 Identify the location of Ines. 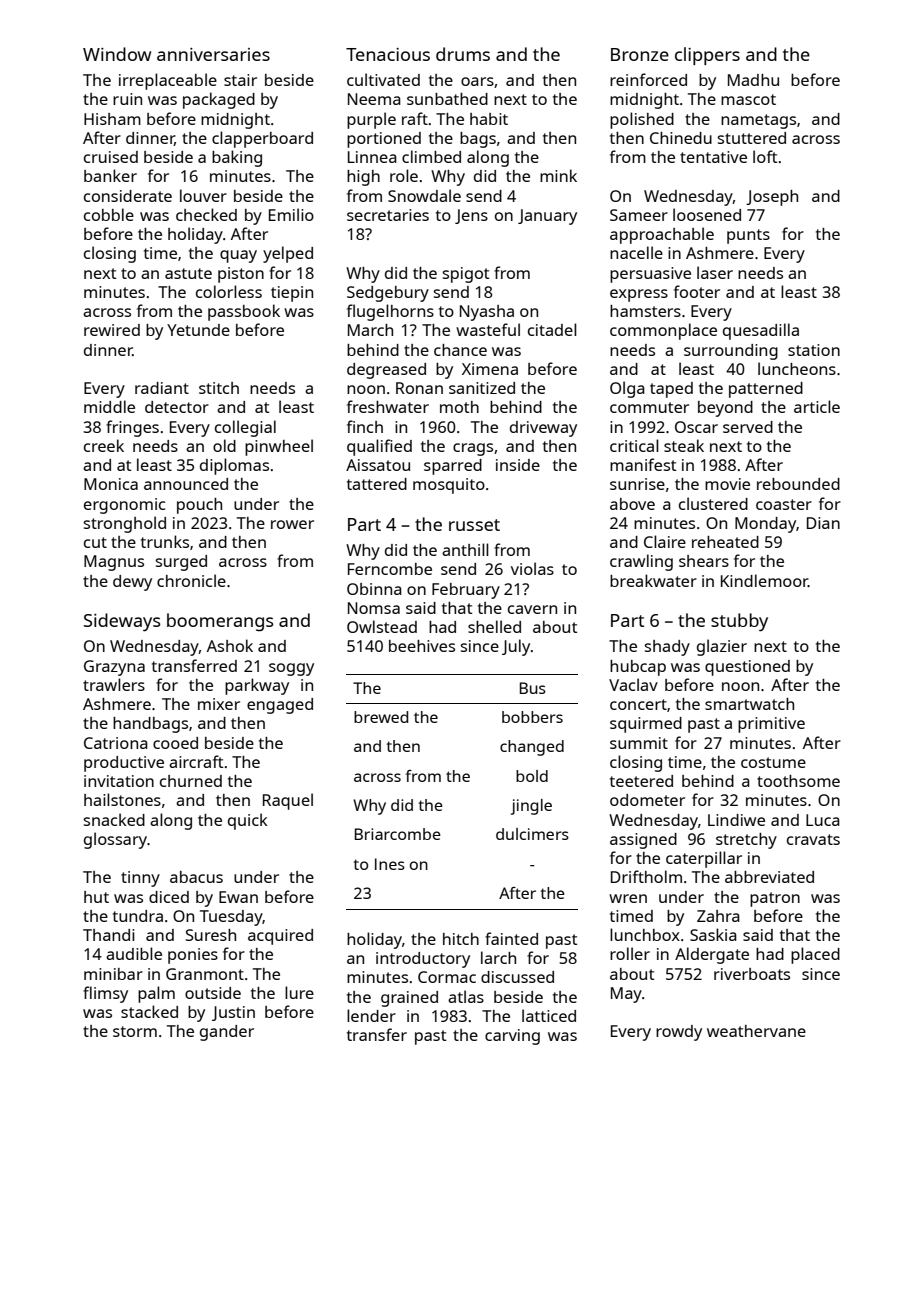
(390, 864).
